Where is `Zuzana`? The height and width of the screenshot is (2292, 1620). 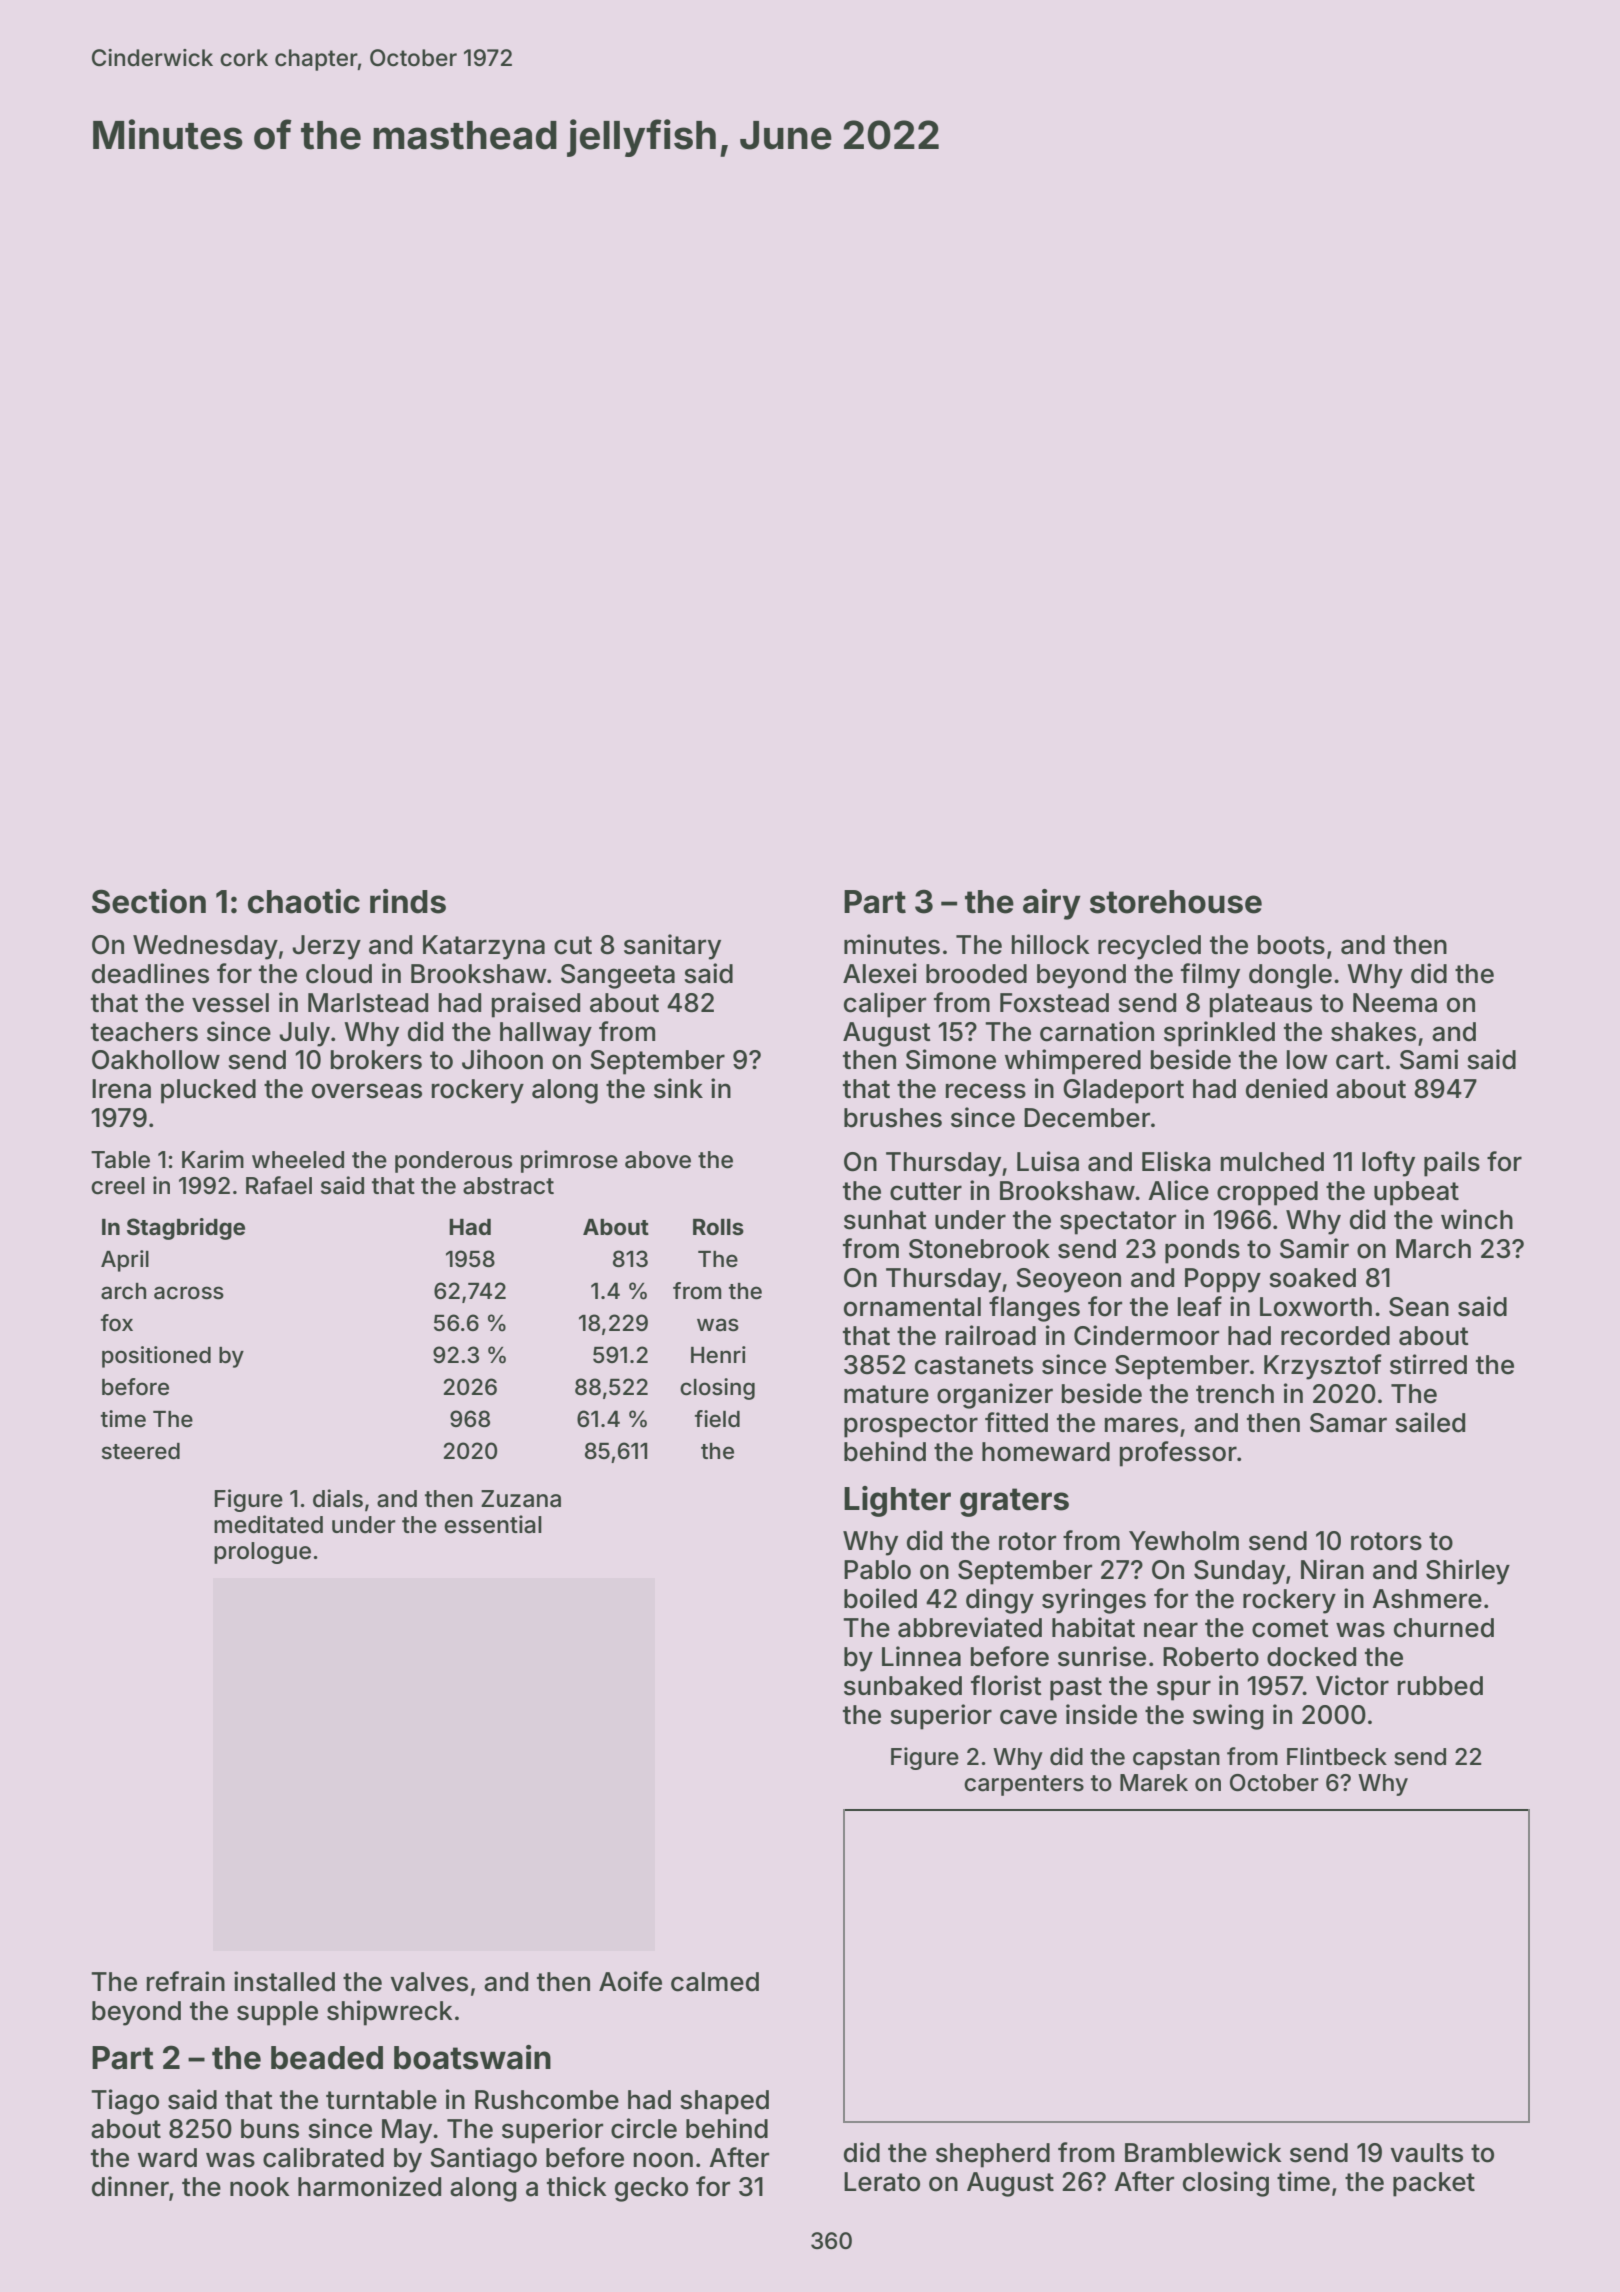 Zuzana is located at coordinates (521, 1499).
